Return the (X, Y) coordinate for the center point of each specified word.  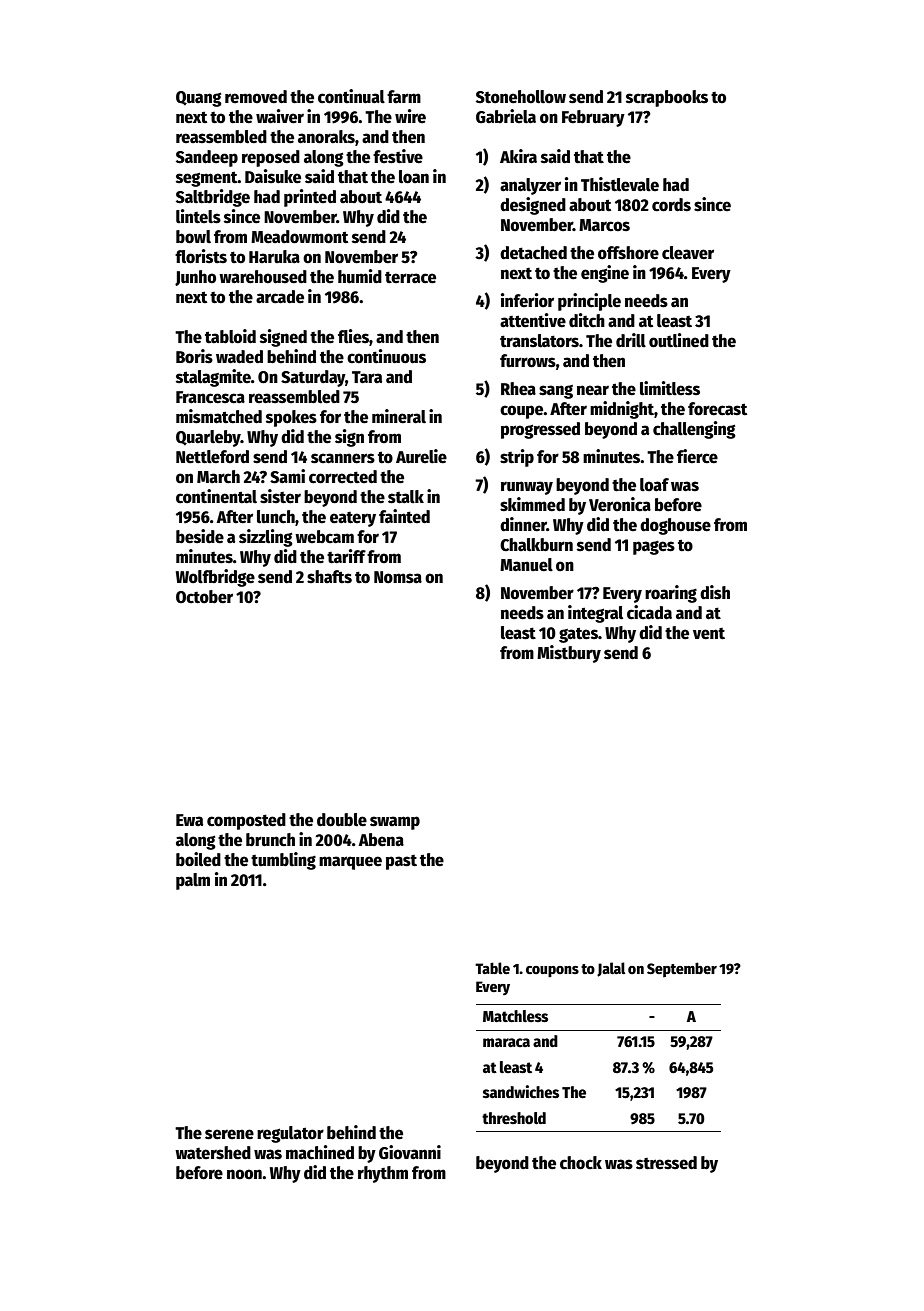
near (593, 390)
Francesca (210, 397)
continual (351, 96)
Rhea (518, 389)
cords (671, 205)
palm (193, 881)
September (682, 969)
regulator (290, 1134)
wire (410, 116)
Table (492, 968)
